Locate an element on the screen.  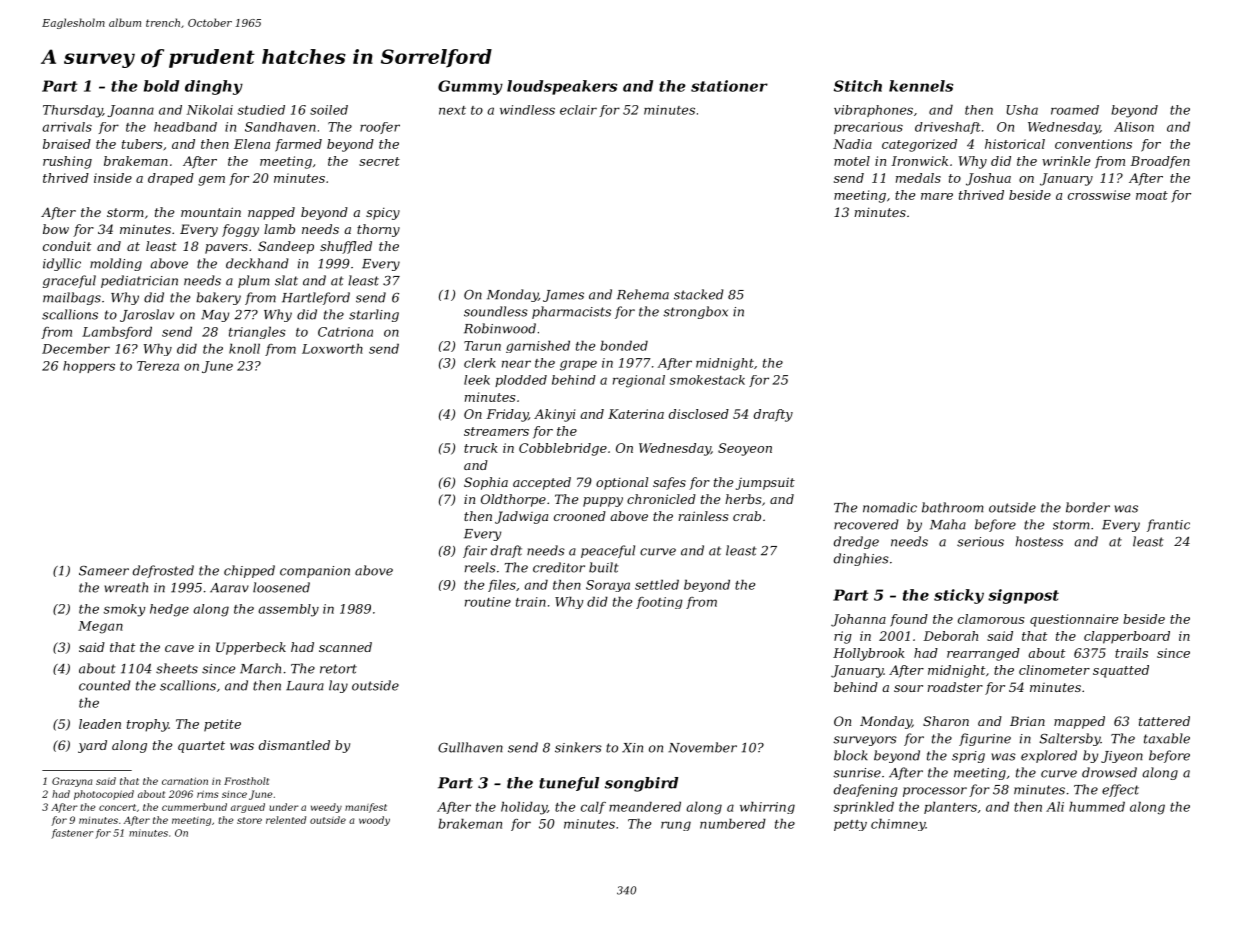
relented is located at coordinates (286, 820).
